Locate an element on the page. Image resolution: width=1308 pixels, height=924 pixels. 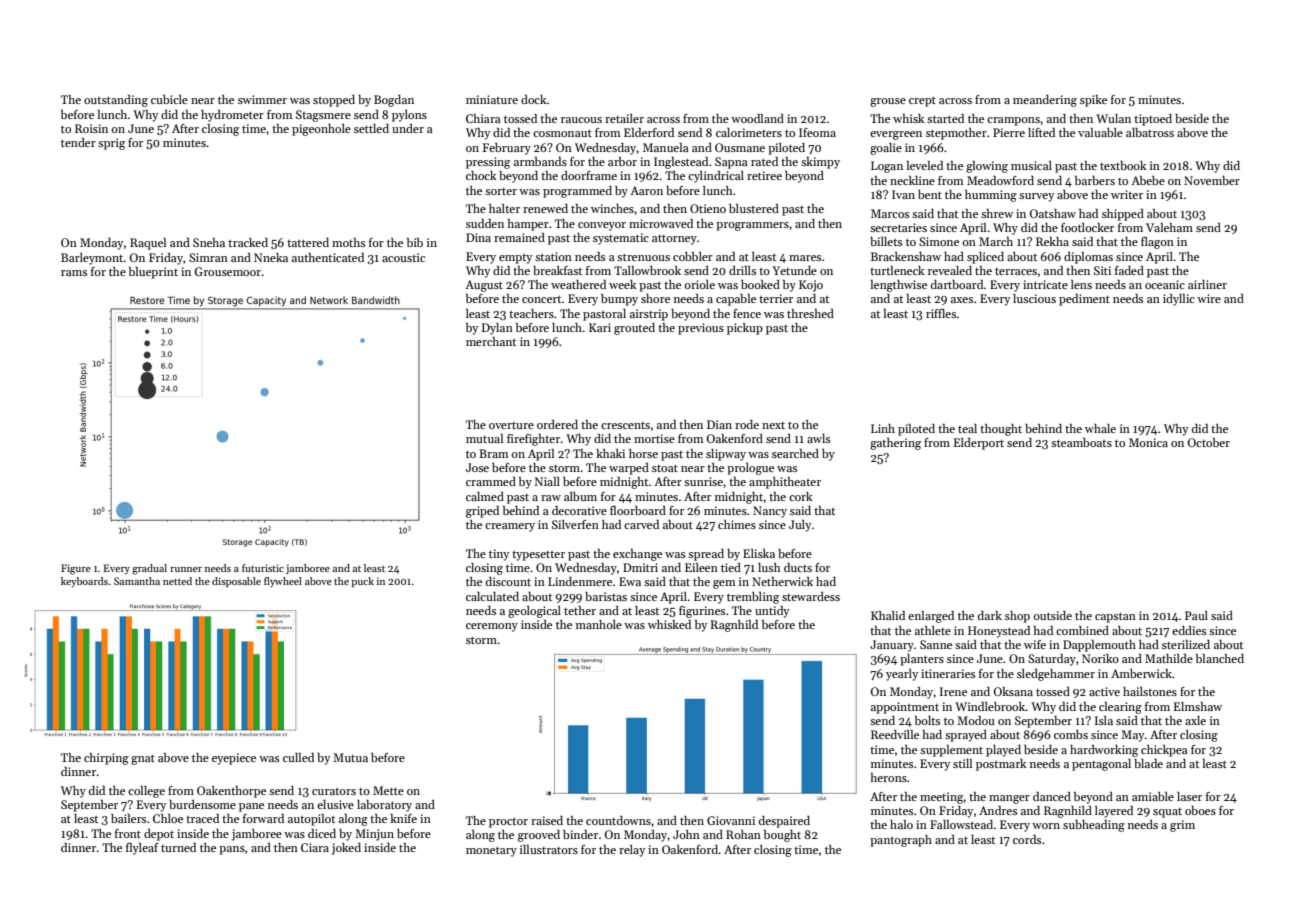
swimmer is located at coordinates (262, 99).
